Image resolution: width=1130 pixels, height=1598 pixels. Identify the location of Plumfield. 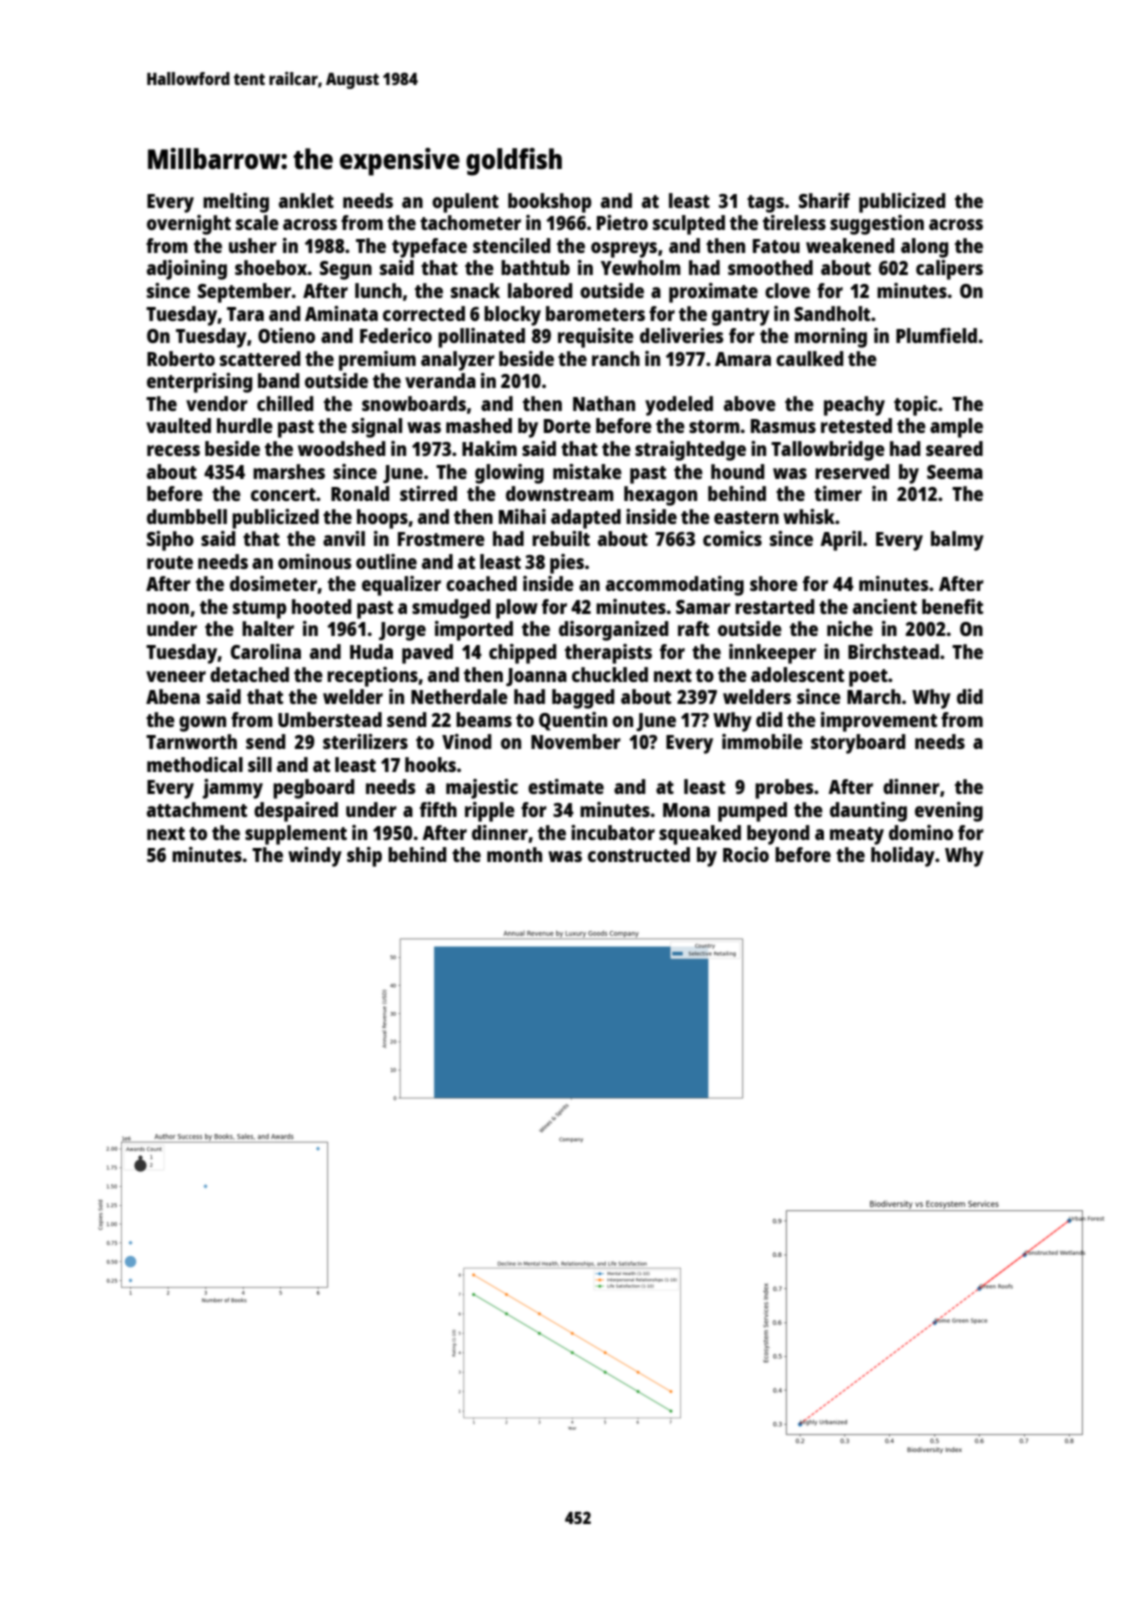
(936, 335).
